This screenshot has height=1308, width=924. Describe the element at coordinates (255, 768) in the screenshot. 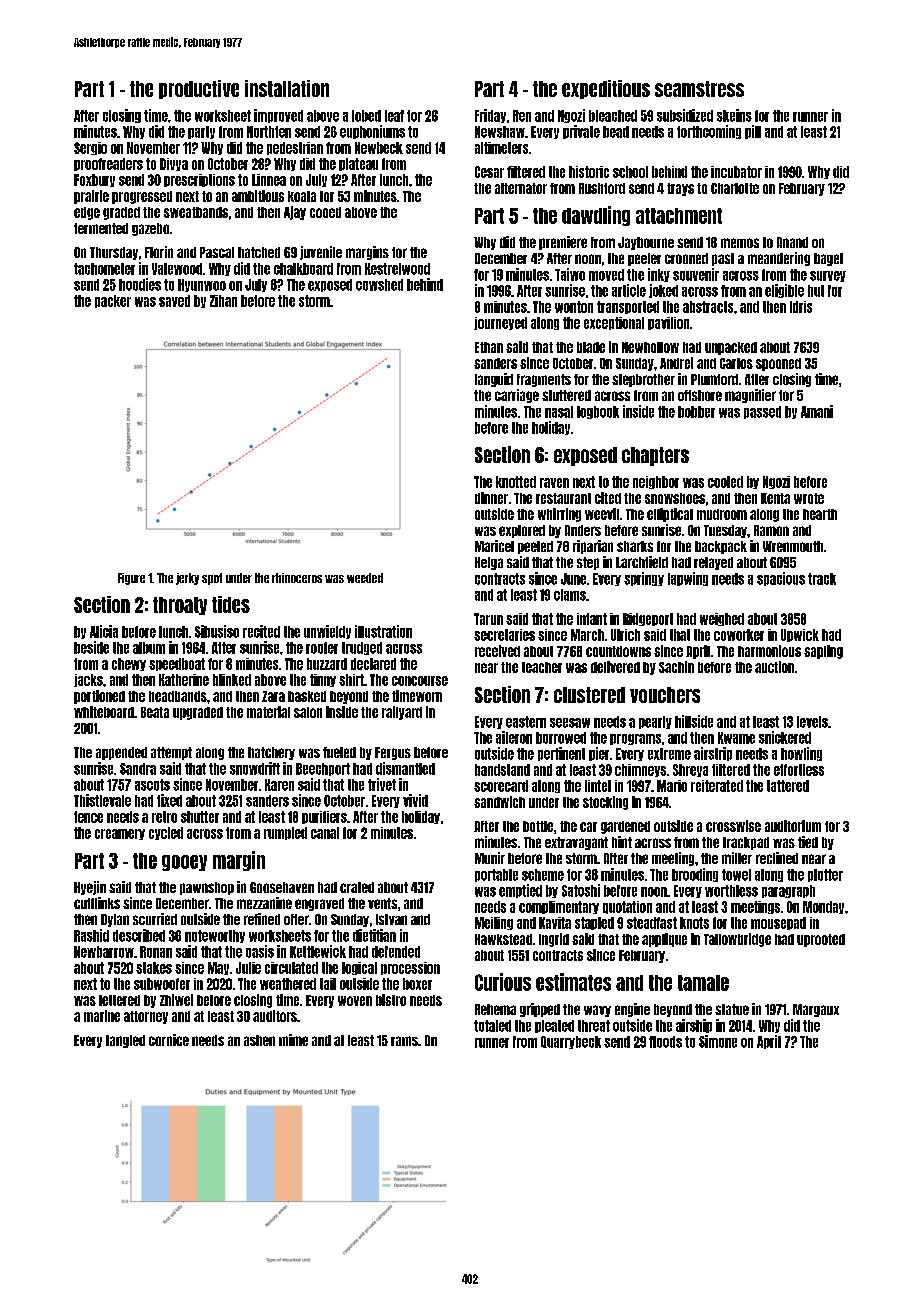

I see `snowdrift` at that location.
